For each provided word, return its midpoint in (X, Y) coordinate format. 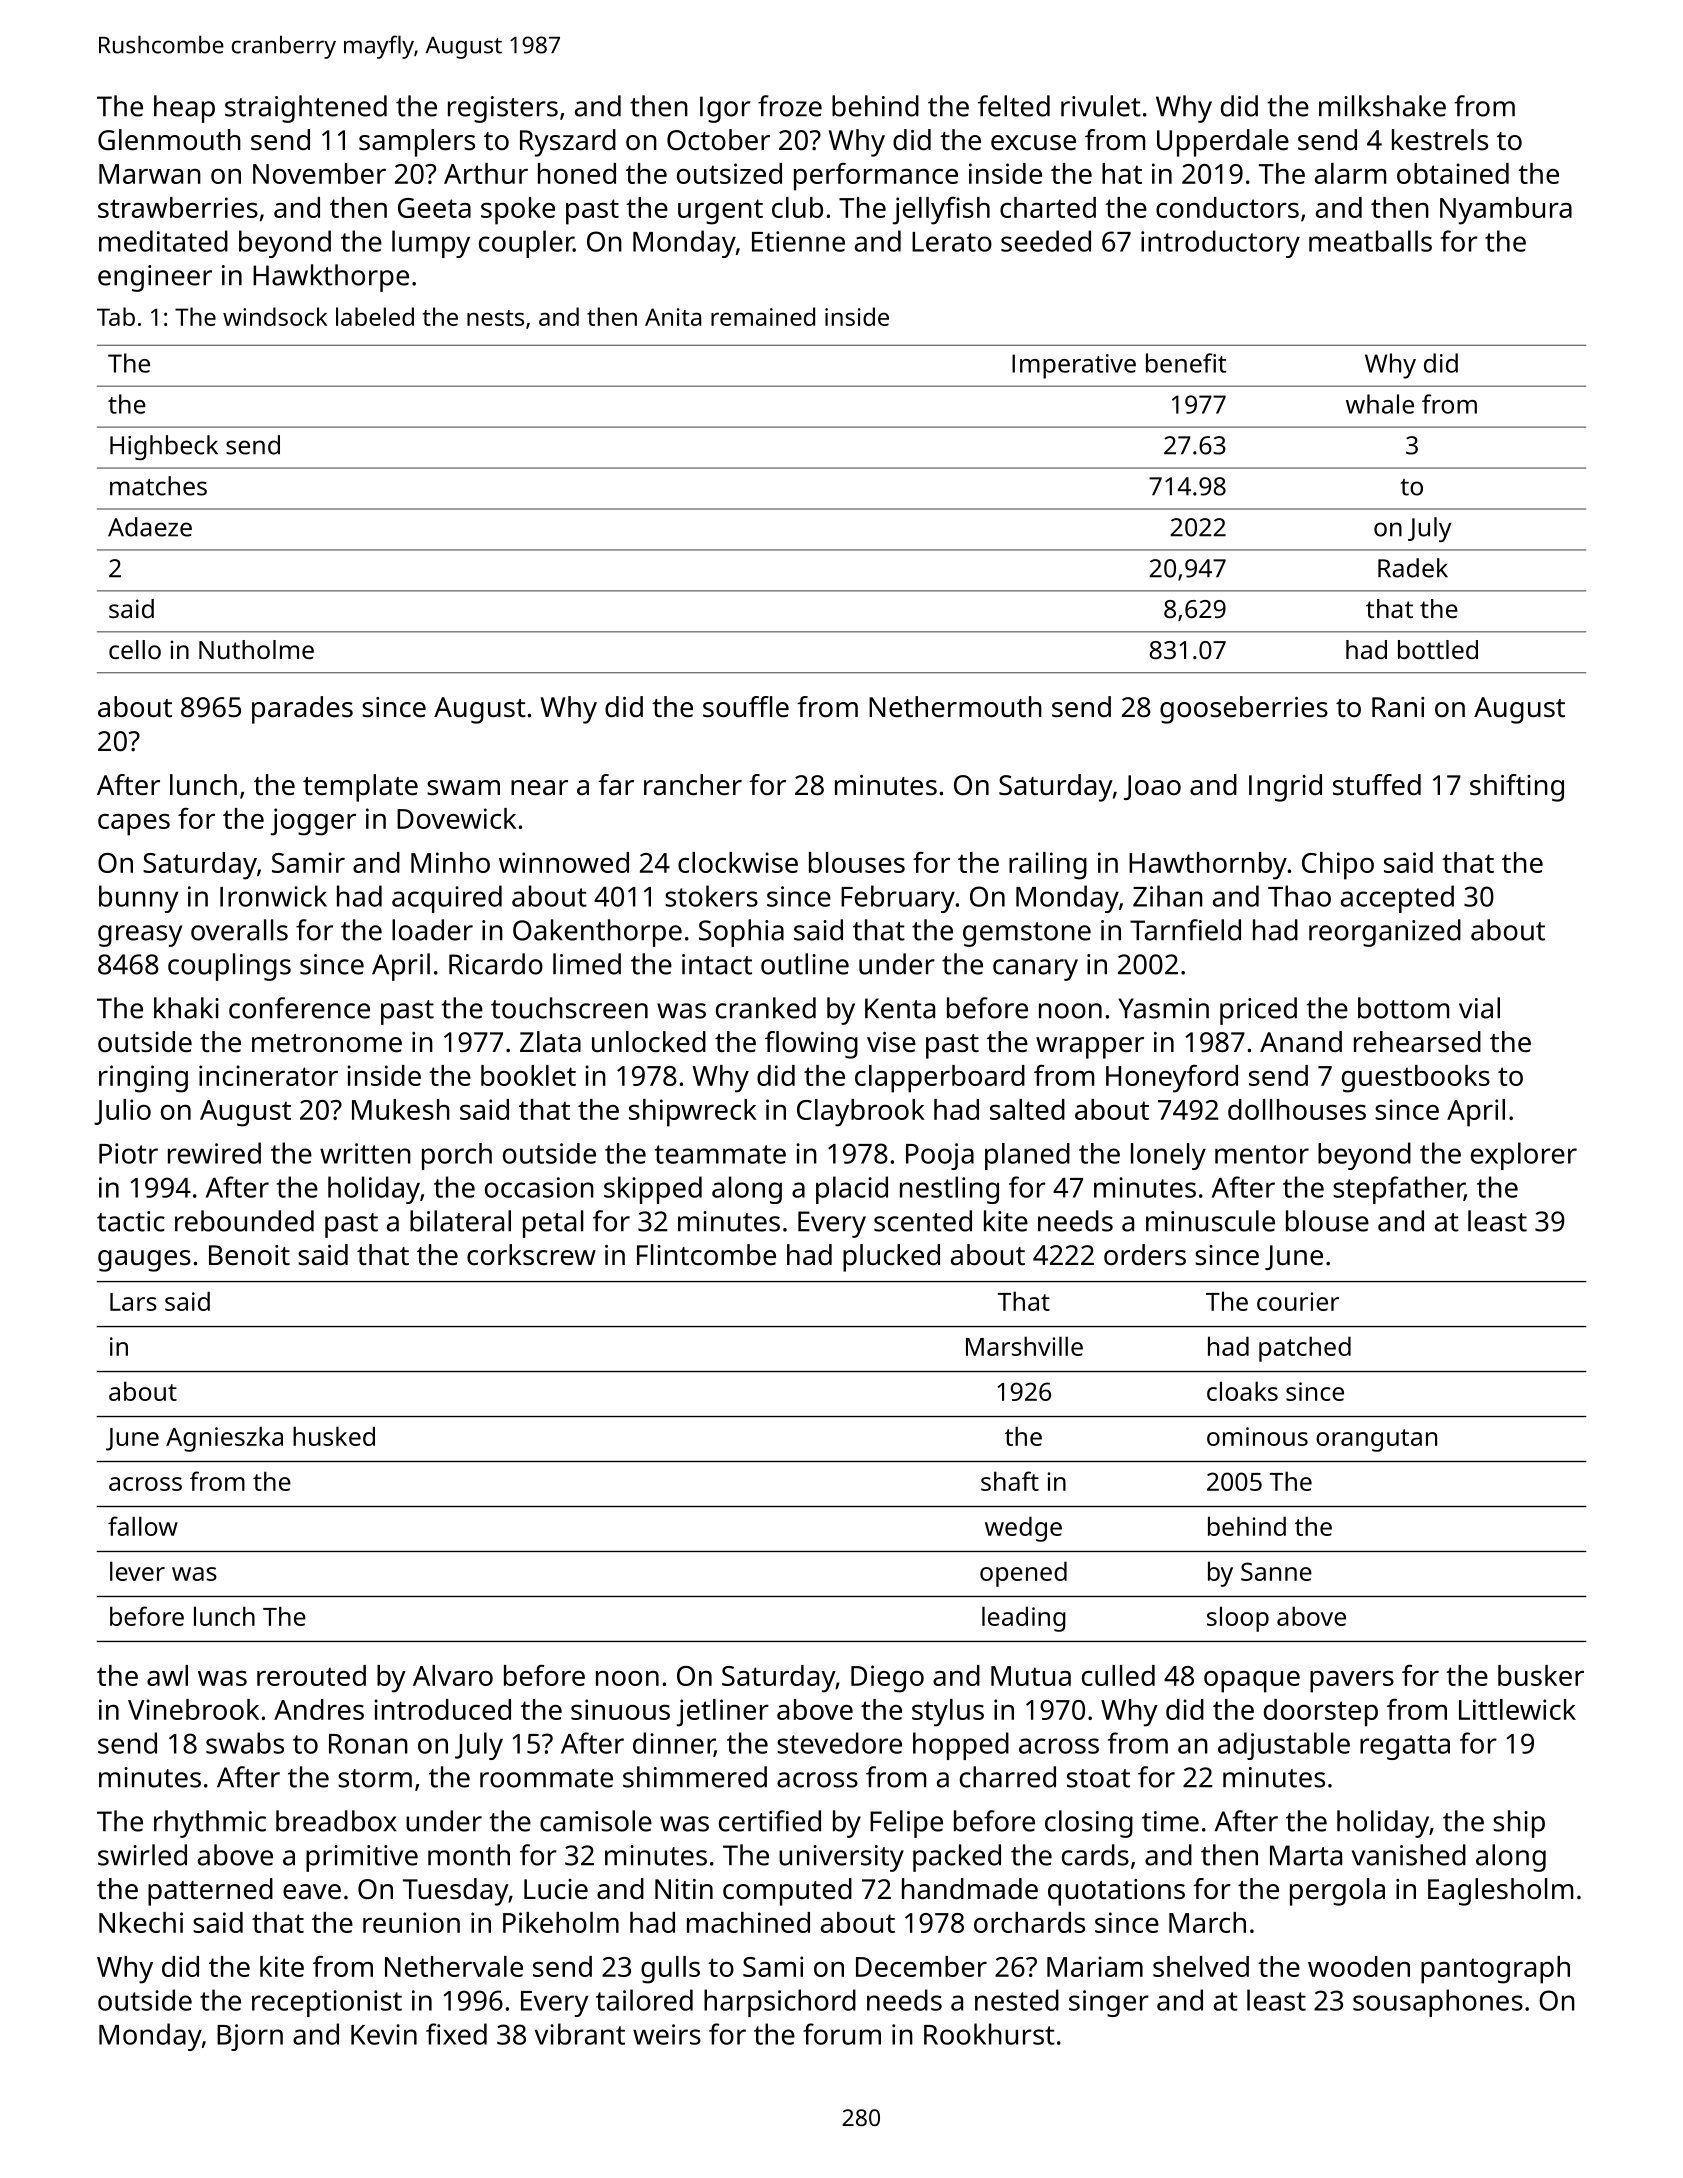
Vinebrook (193, 1709)
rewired (214, 1153)
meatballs (1370, 241)
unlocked (649, 1042)
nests (495, 318)
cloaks (1242, 1391)
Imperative (1074, 366)
